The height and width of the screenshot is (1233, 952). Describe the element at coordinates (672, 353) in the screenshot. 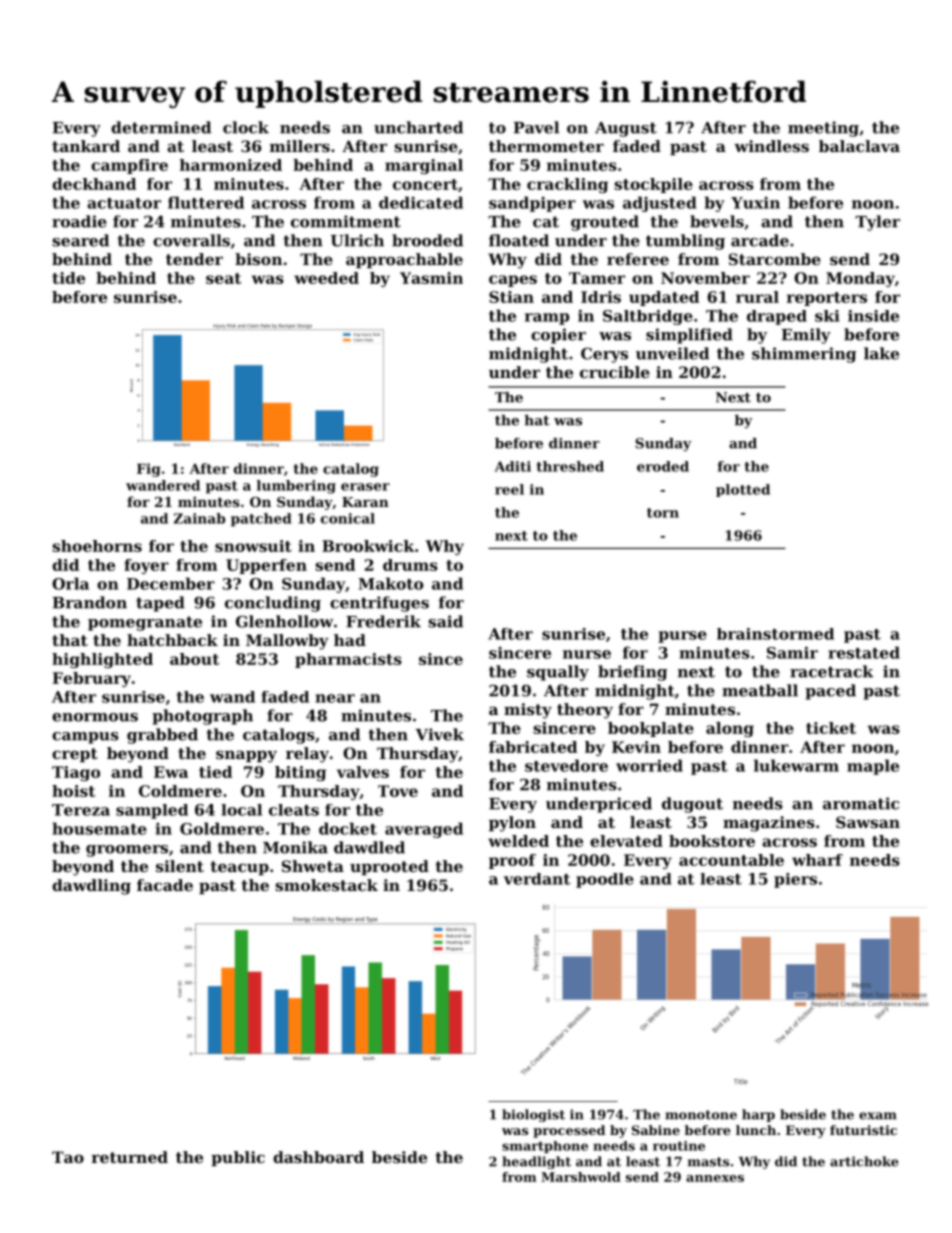

I see `unveiled` at that location.
